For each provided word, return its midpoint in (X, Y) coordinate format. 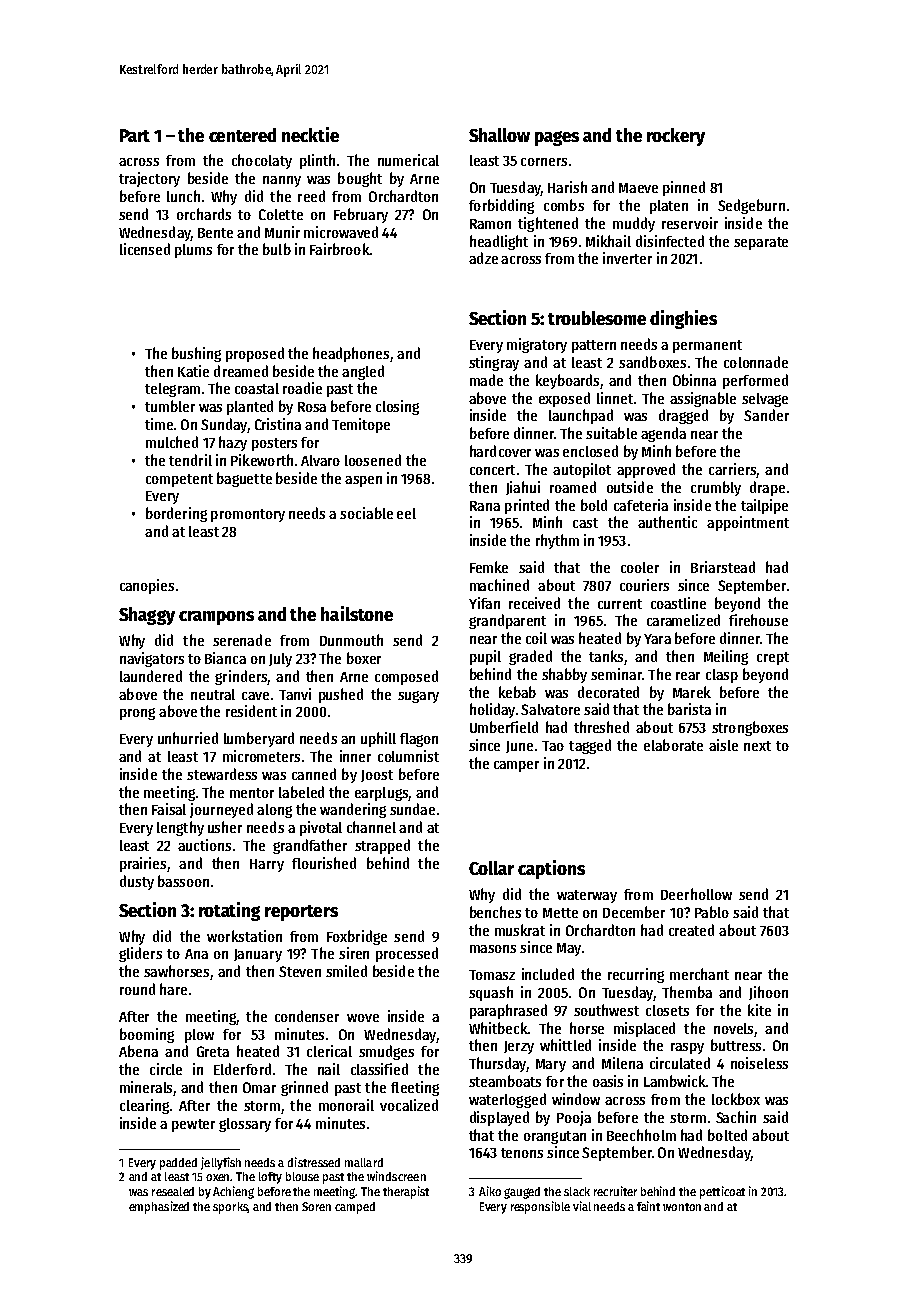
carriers (732, 469)
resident (251, 711)
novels (733, 1028)
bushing (196, 354)
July (280, 660)
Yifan (484, 603)
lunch (183, 196)
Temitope (361, 425)
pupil (485, 657)
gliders (140, 954)
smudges (386, 1052)
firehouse (758, 620)
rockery (676, 137)
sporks (230, 1208)
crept (773, 658)
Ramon (490, 224)
